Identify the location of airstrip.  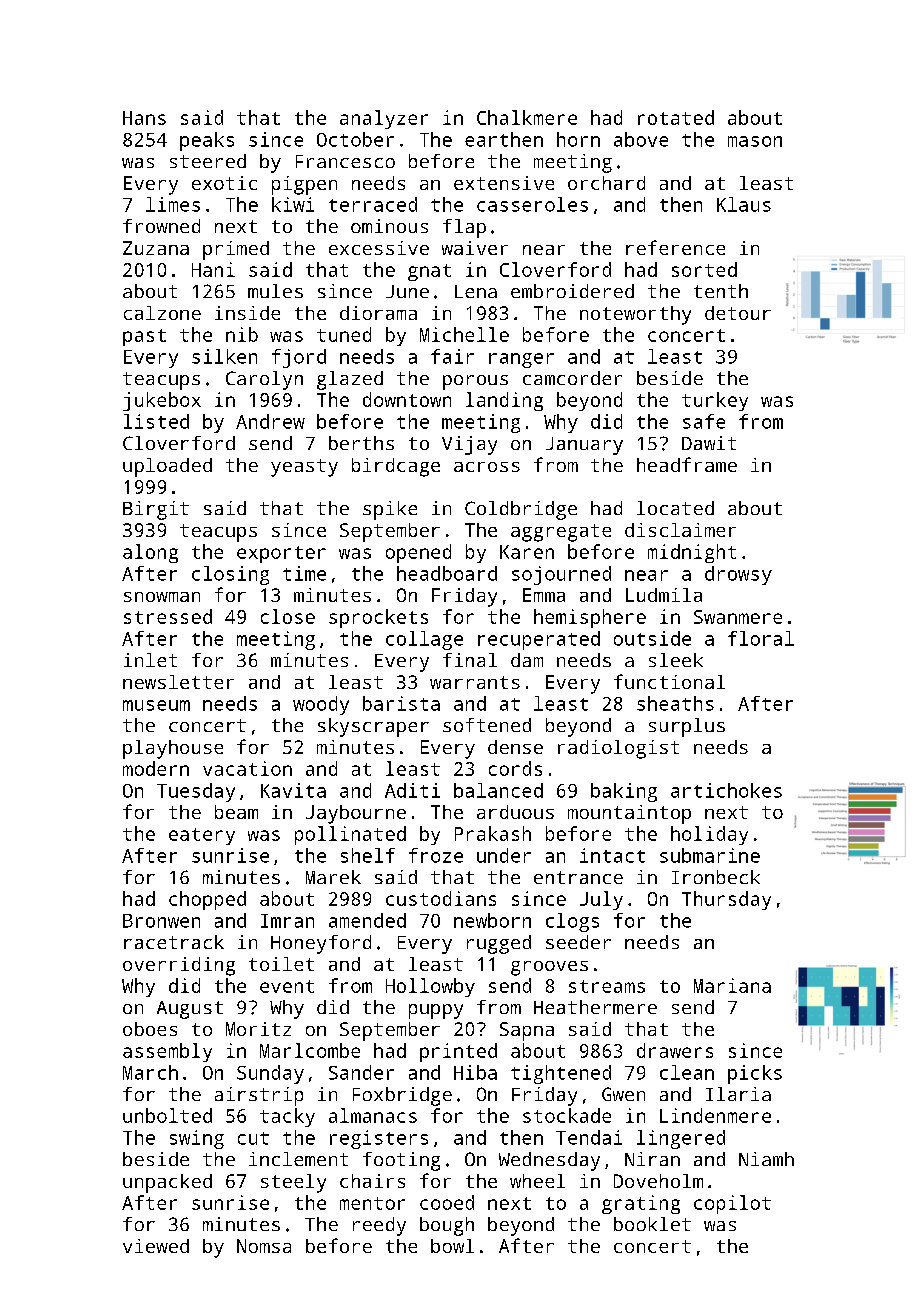
(259, 1096).
